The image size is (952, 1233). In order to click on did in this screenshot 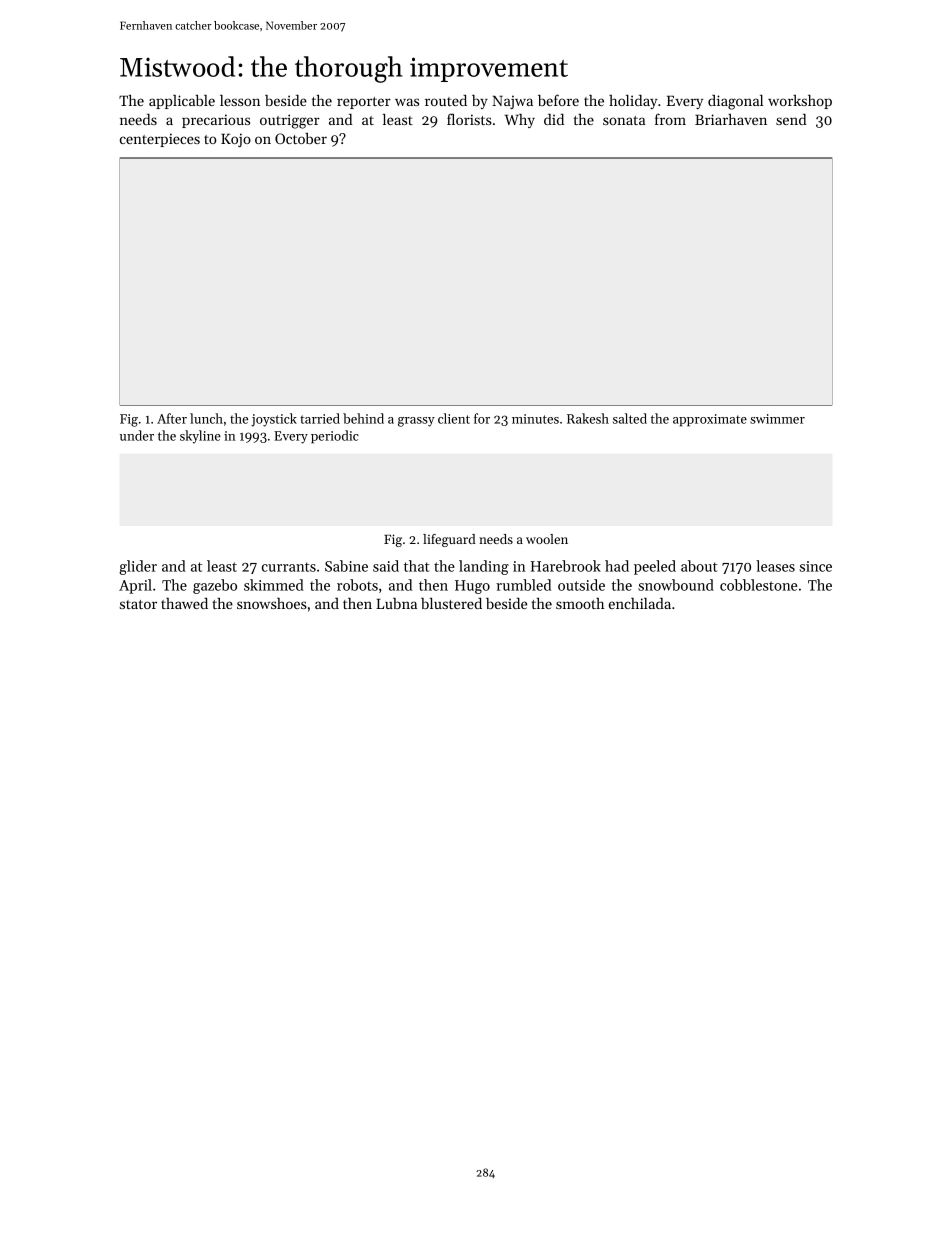, I will do `click(554, 119)`.
